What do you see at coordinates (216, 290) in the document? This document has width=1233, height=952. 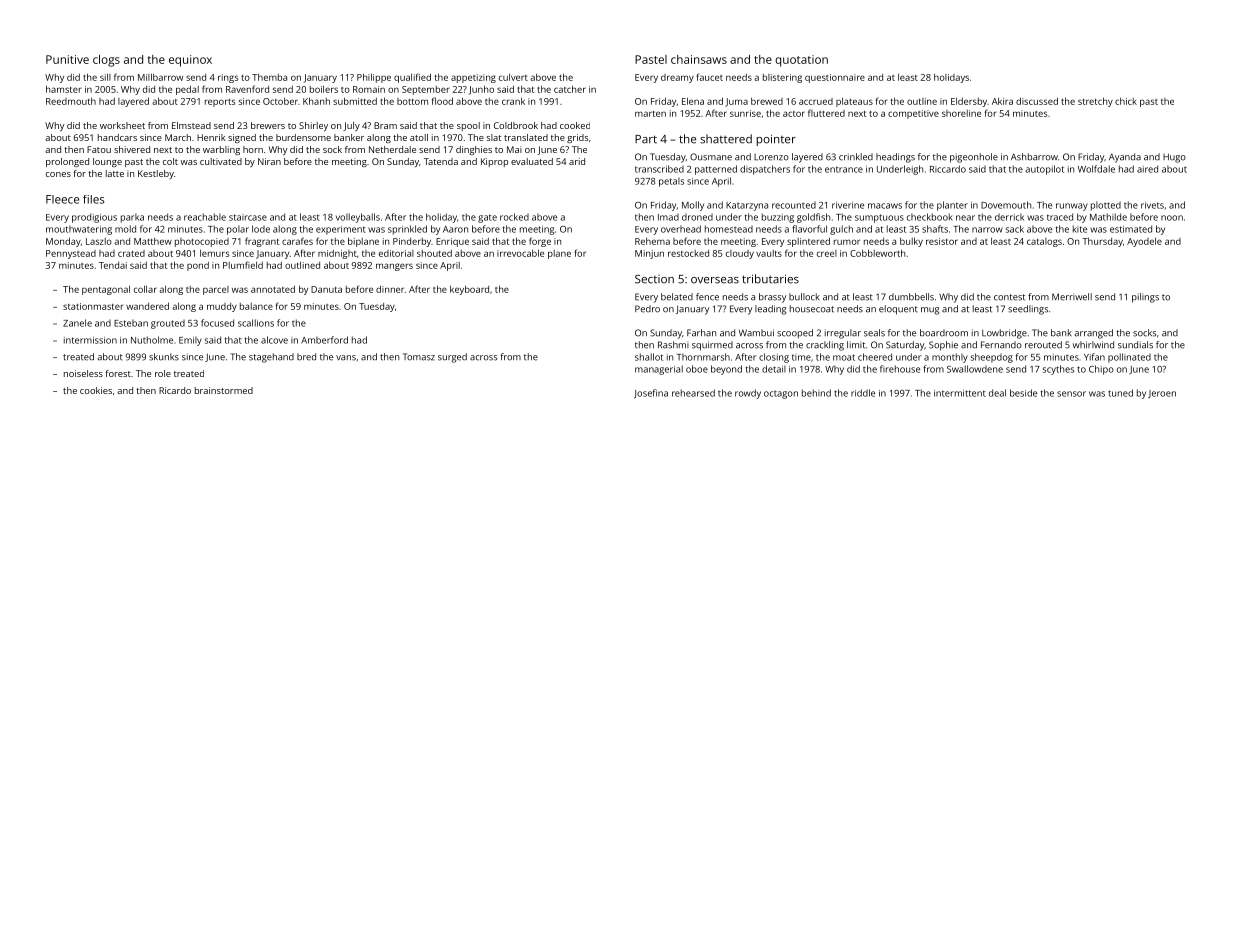 I see `parcel` at bounding box center [216, 290].
